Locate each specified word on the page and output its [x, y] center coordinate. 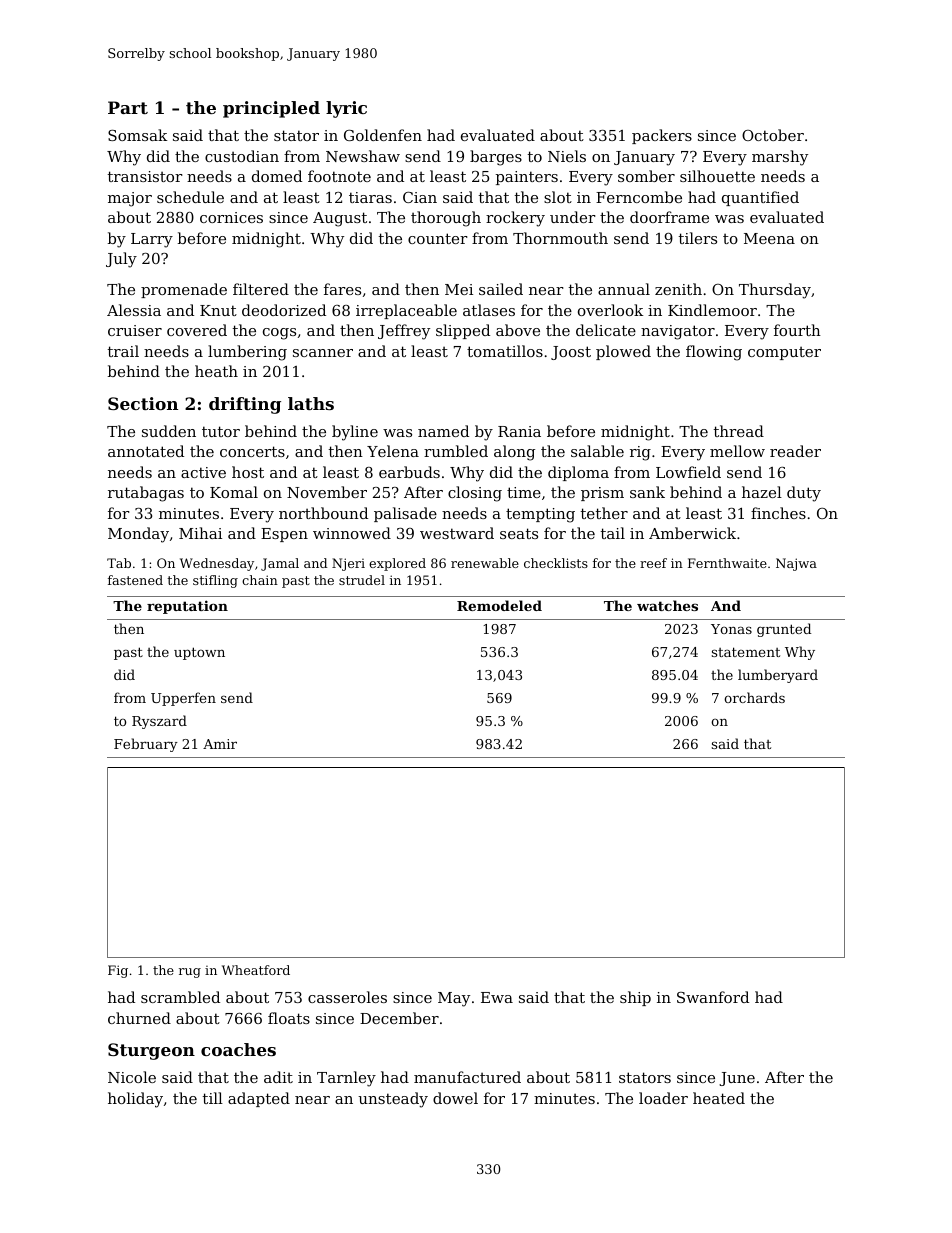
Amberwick [692, 533]
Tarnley [346, 1079]
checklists [556, 563]
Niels [567, 156]
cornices [231, 217]
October [773, 135]
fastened [135, 580]
